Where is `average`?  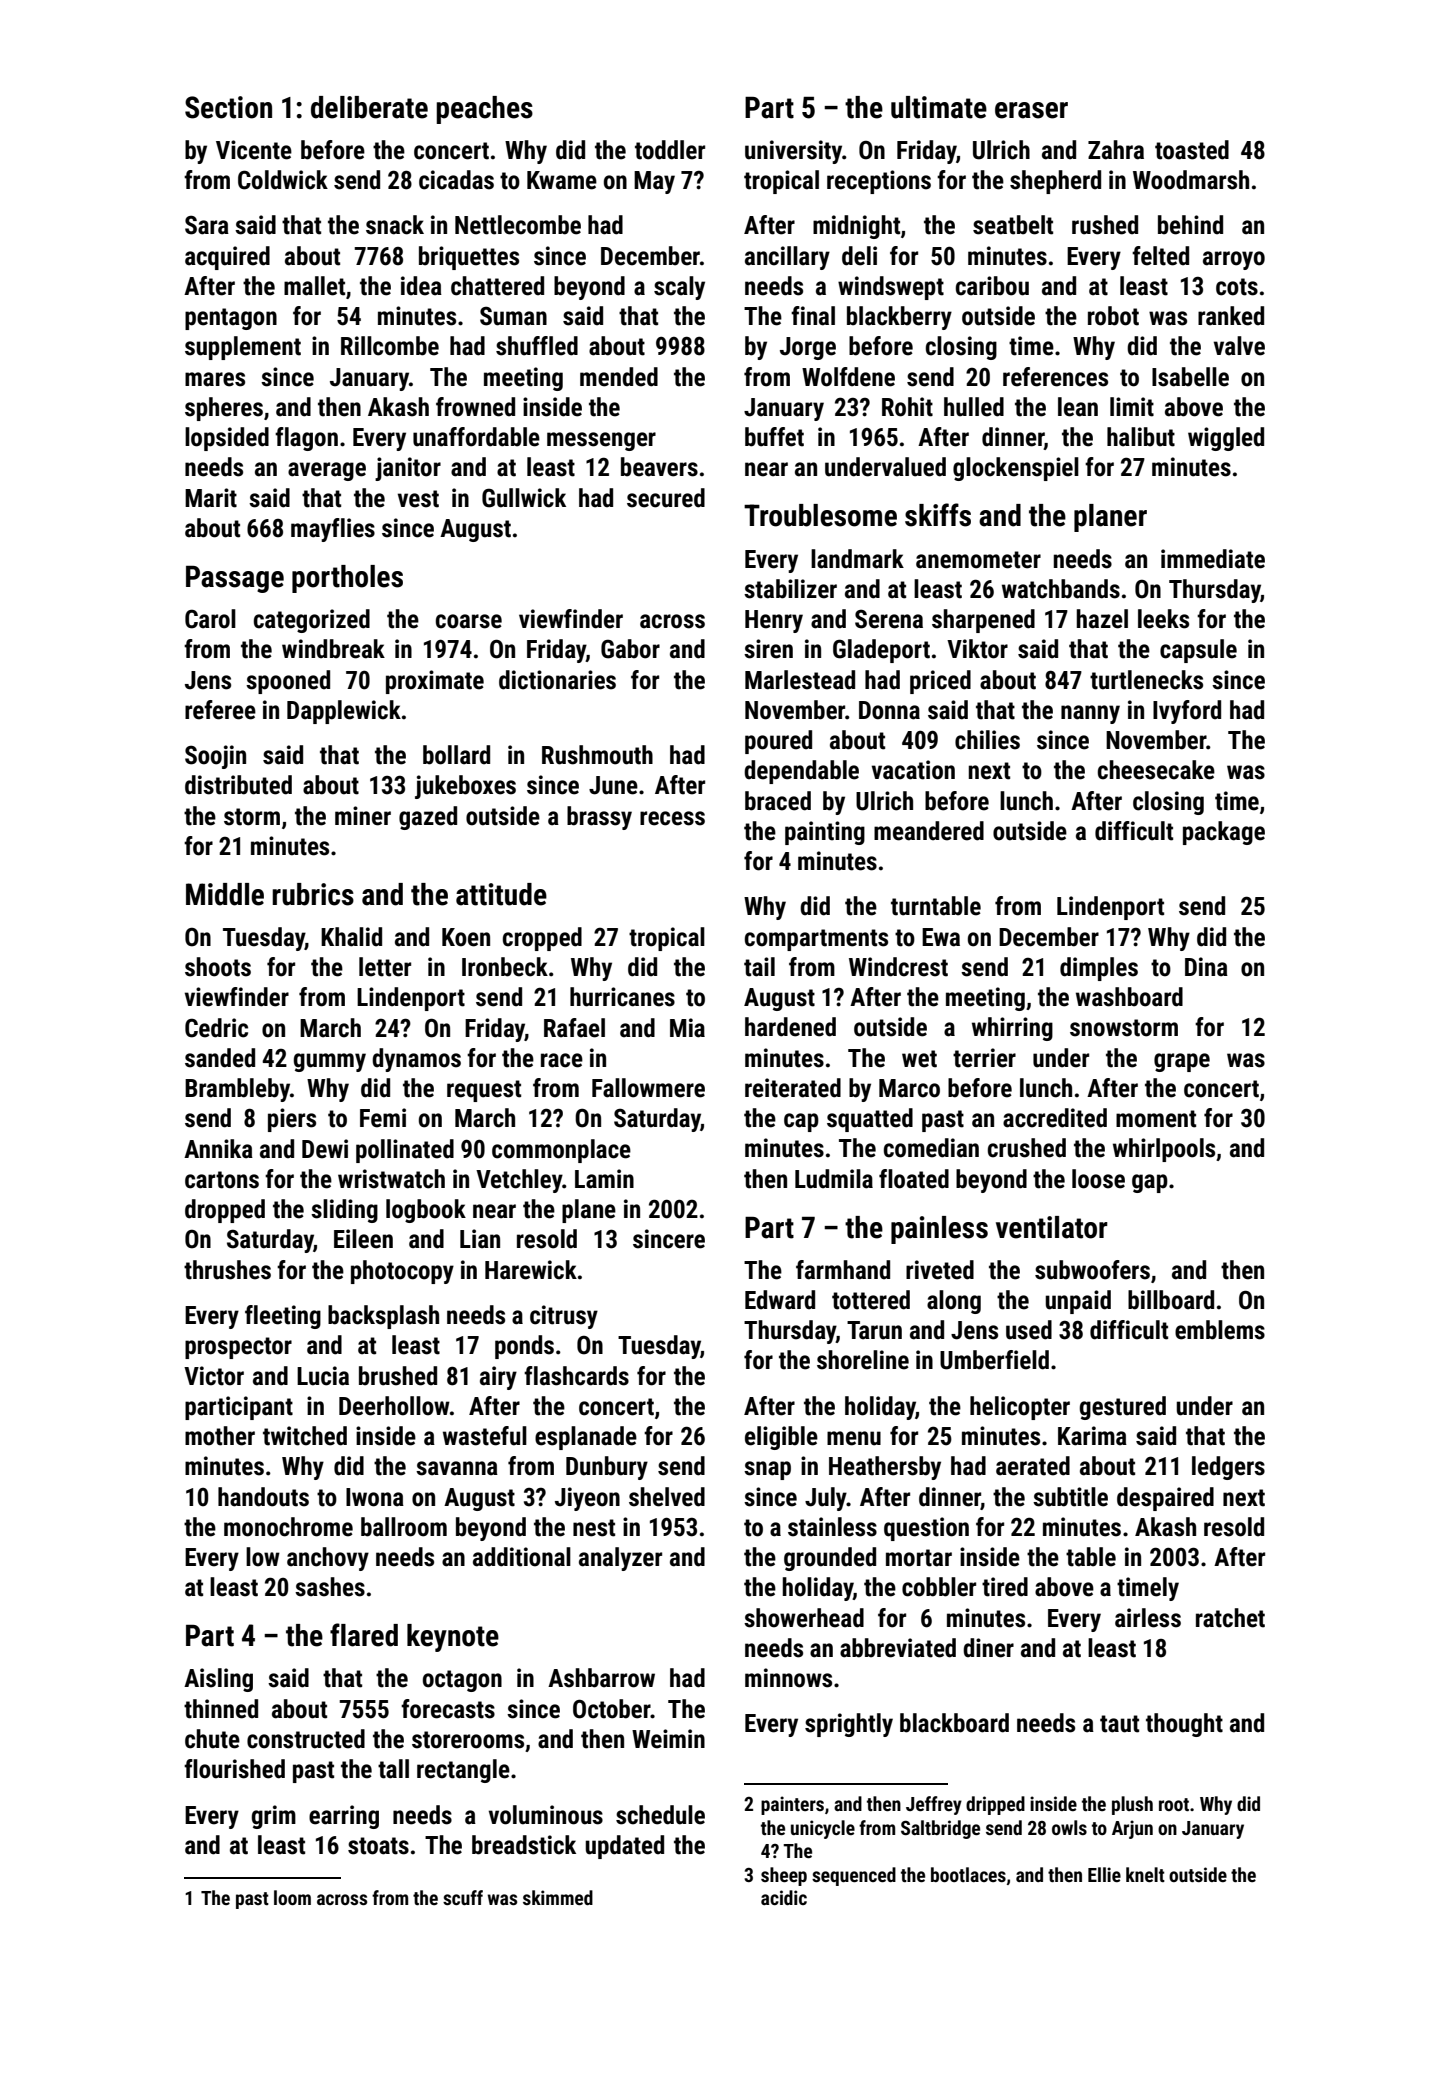 average is located at coordinates (327, 471).
